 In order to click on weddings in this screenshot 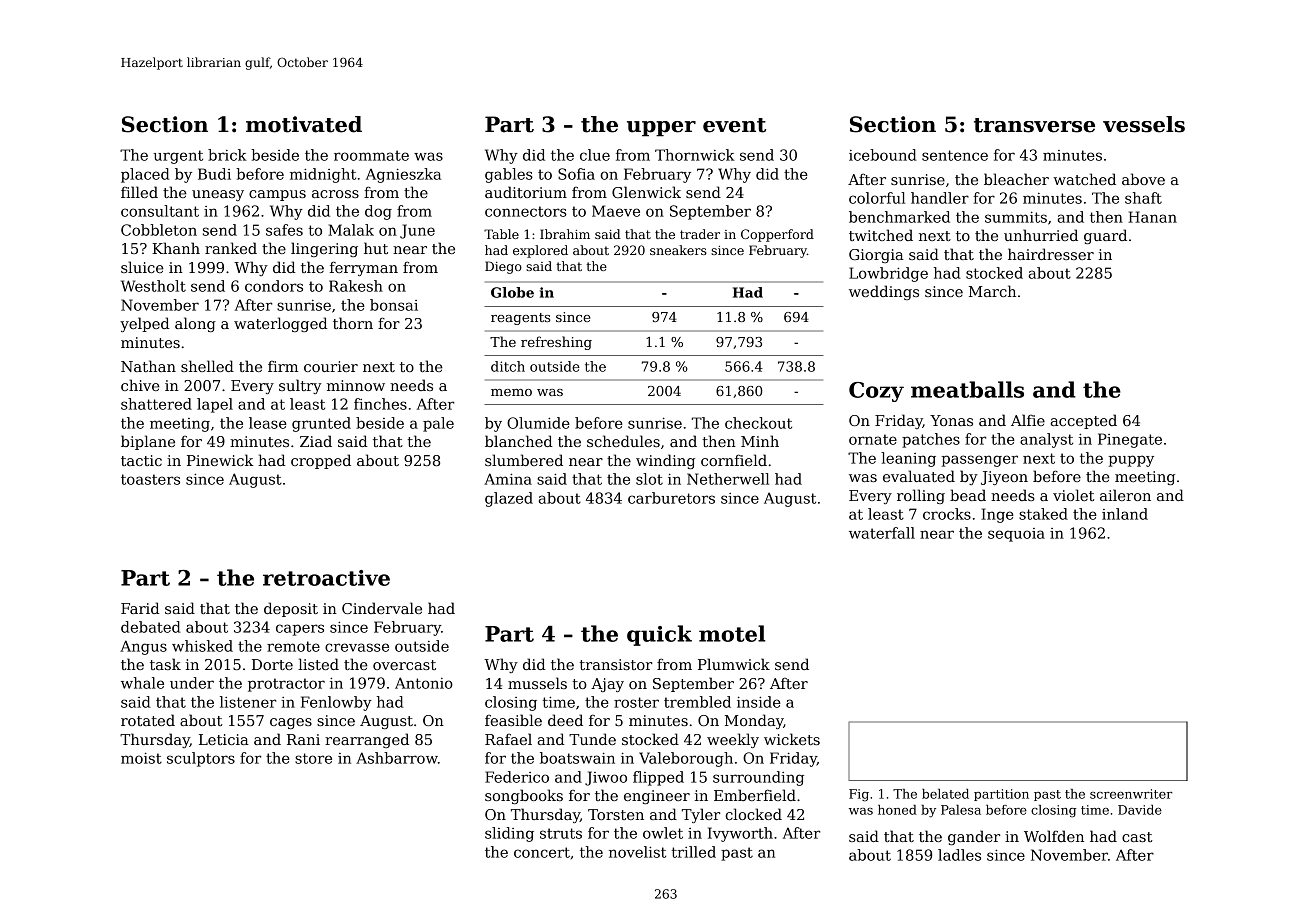, I will do `click(884, 292)`.
